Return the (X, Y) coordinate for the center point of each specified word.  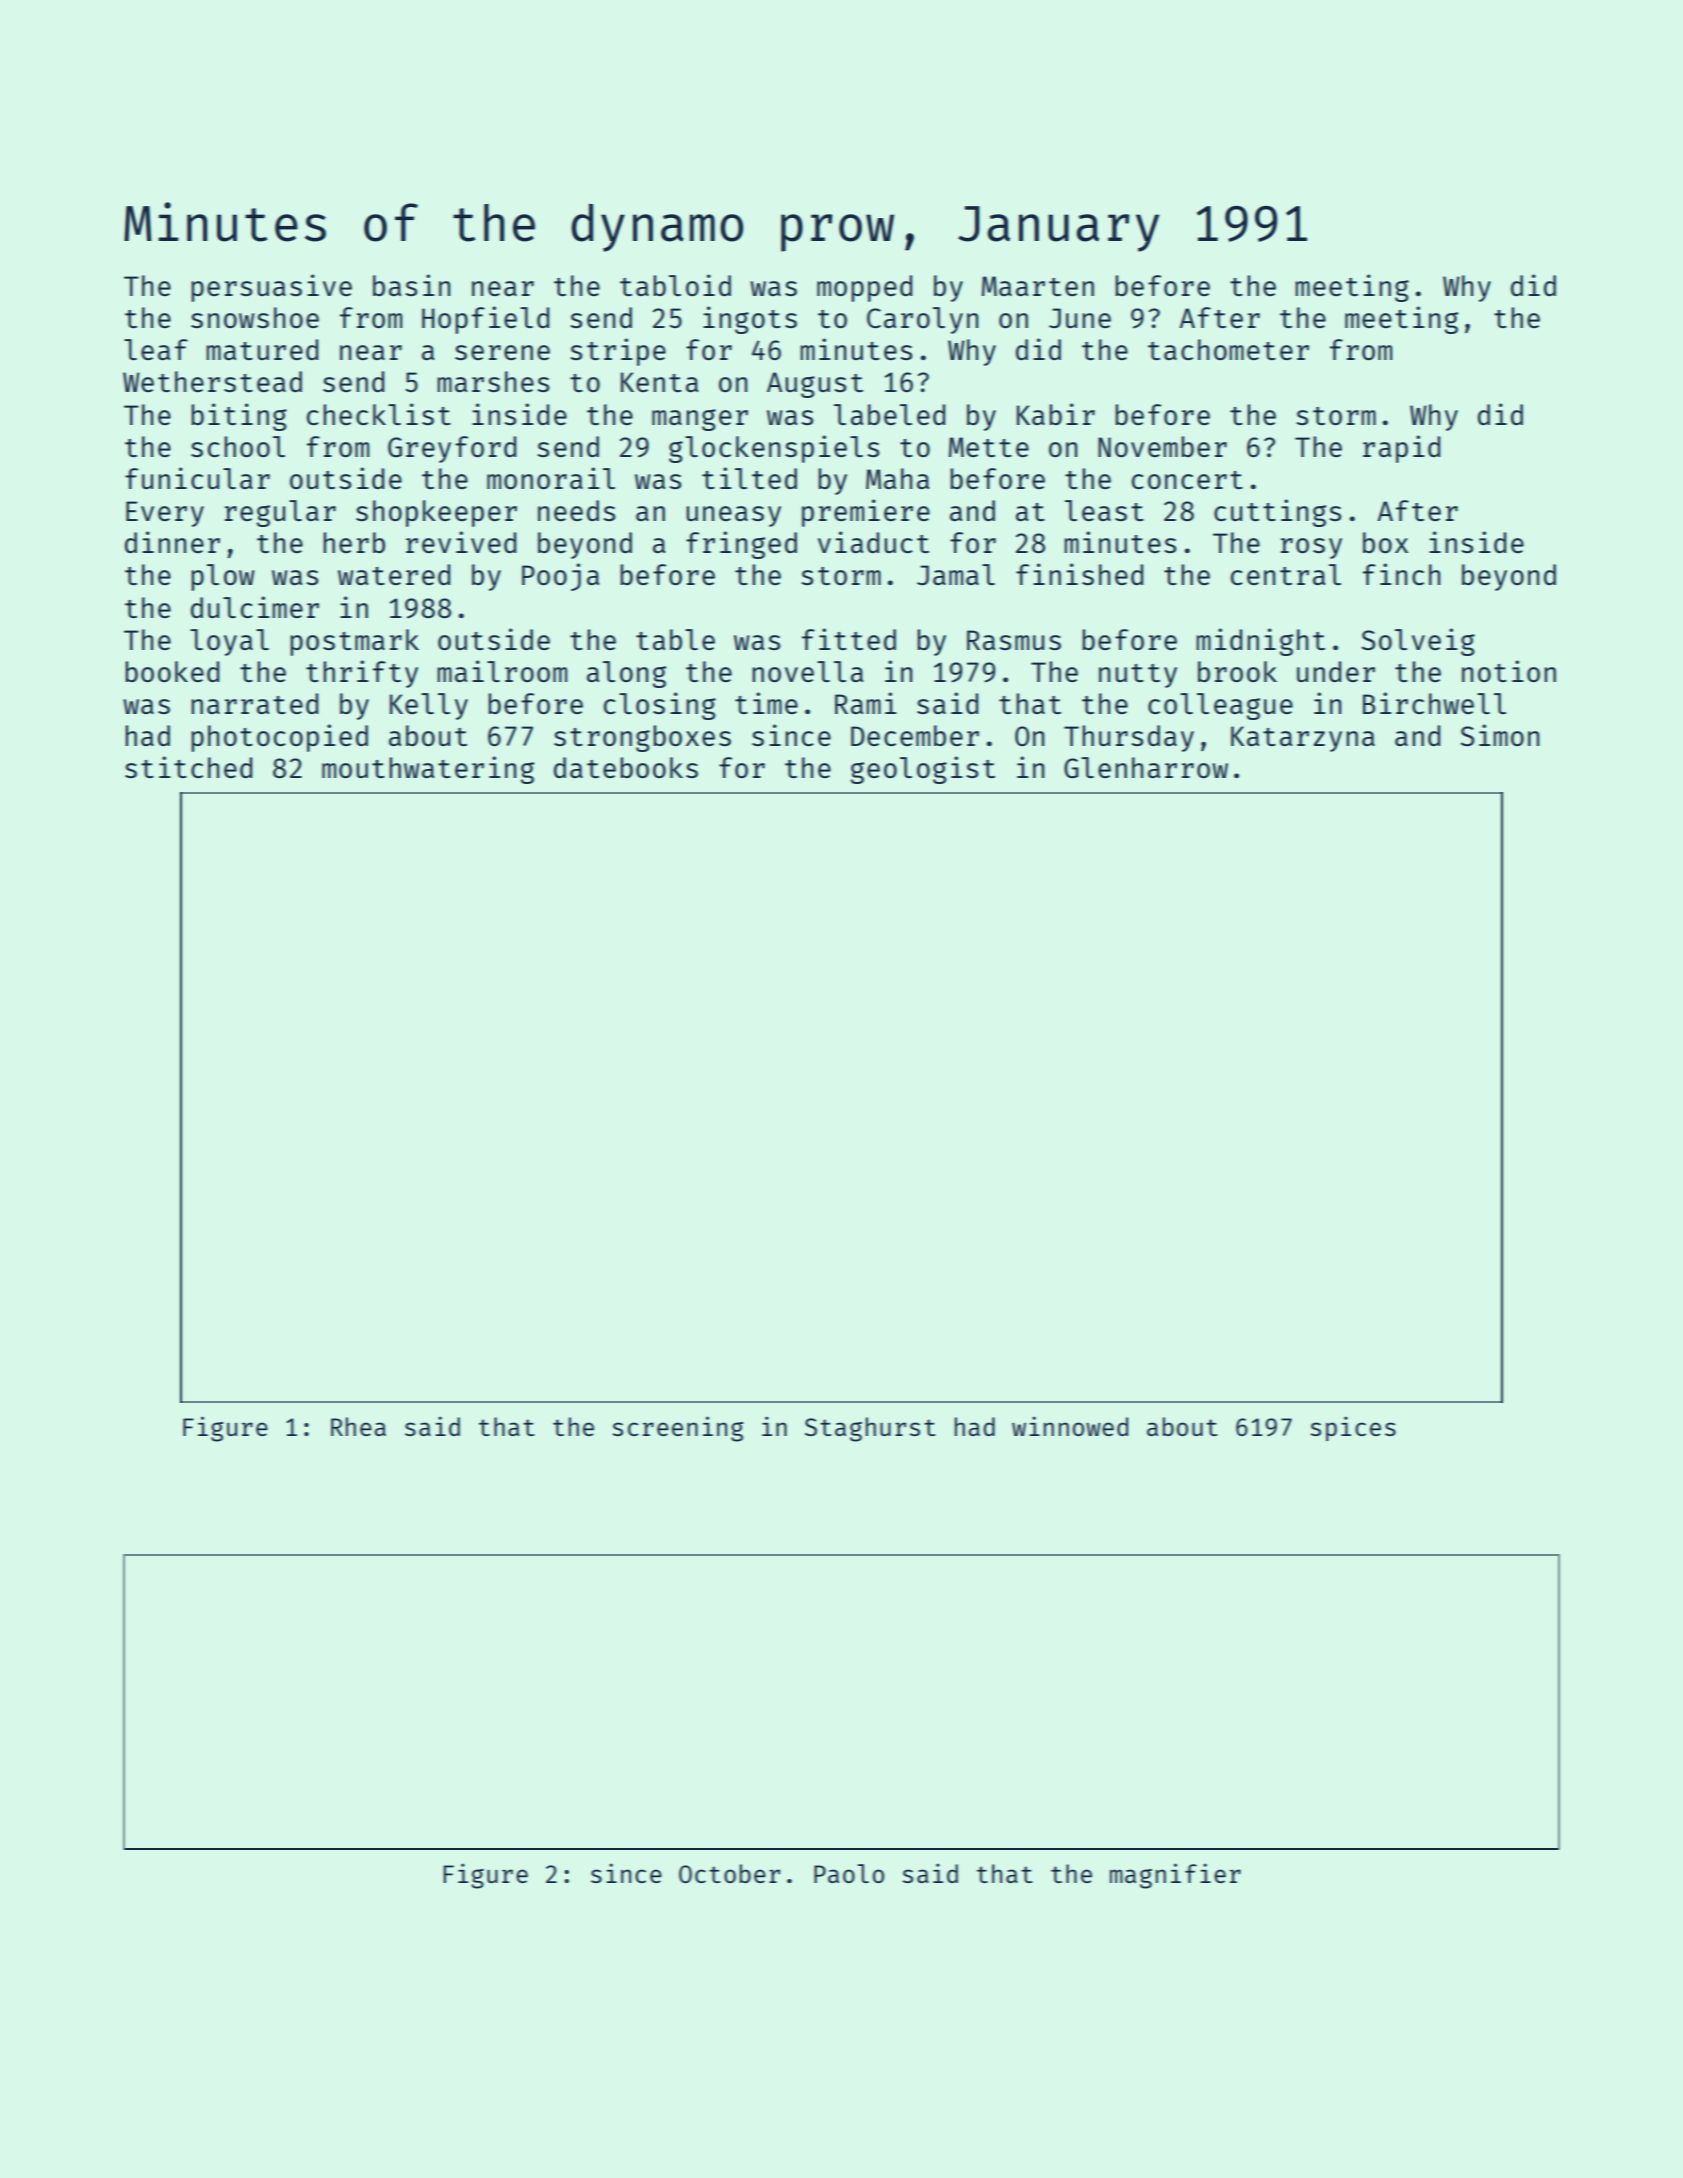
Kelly (429, 706)
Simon (1500, 735)
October (729, 1873)
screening (678, 1429)
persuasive (271, 288)
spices (1353, 1428)
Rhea (358, 1426)
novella (807, 671)
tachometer (1228, 349)
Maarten (1038, 286)
